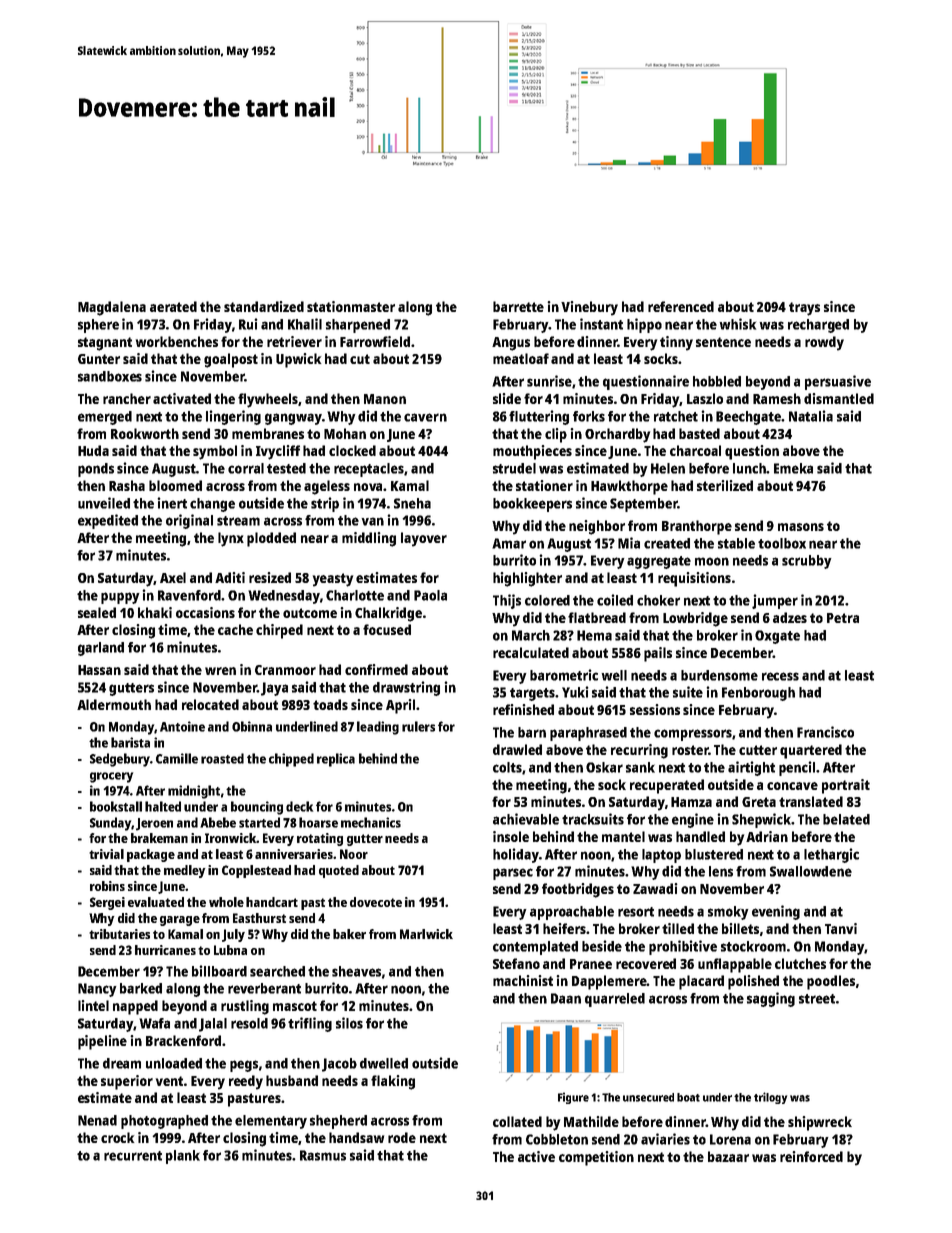 This page has height=1233, width=952. Describe the element at coordinates (291, 760) in the page. I see `chipped` at that location.
